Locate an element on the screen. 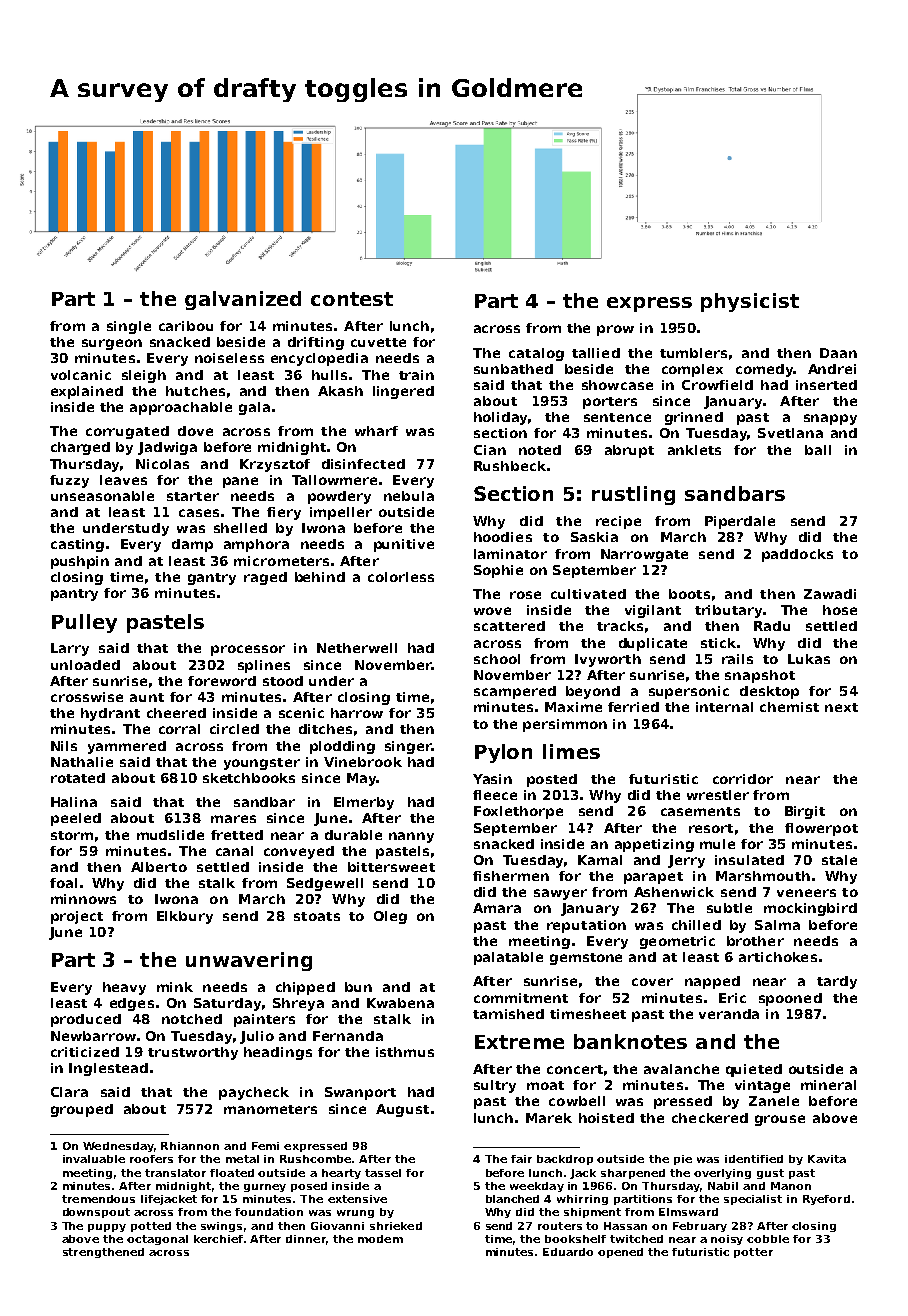 The width and height of the screenshot is (908, 1316). casting is located at coordinates (77, 545).
